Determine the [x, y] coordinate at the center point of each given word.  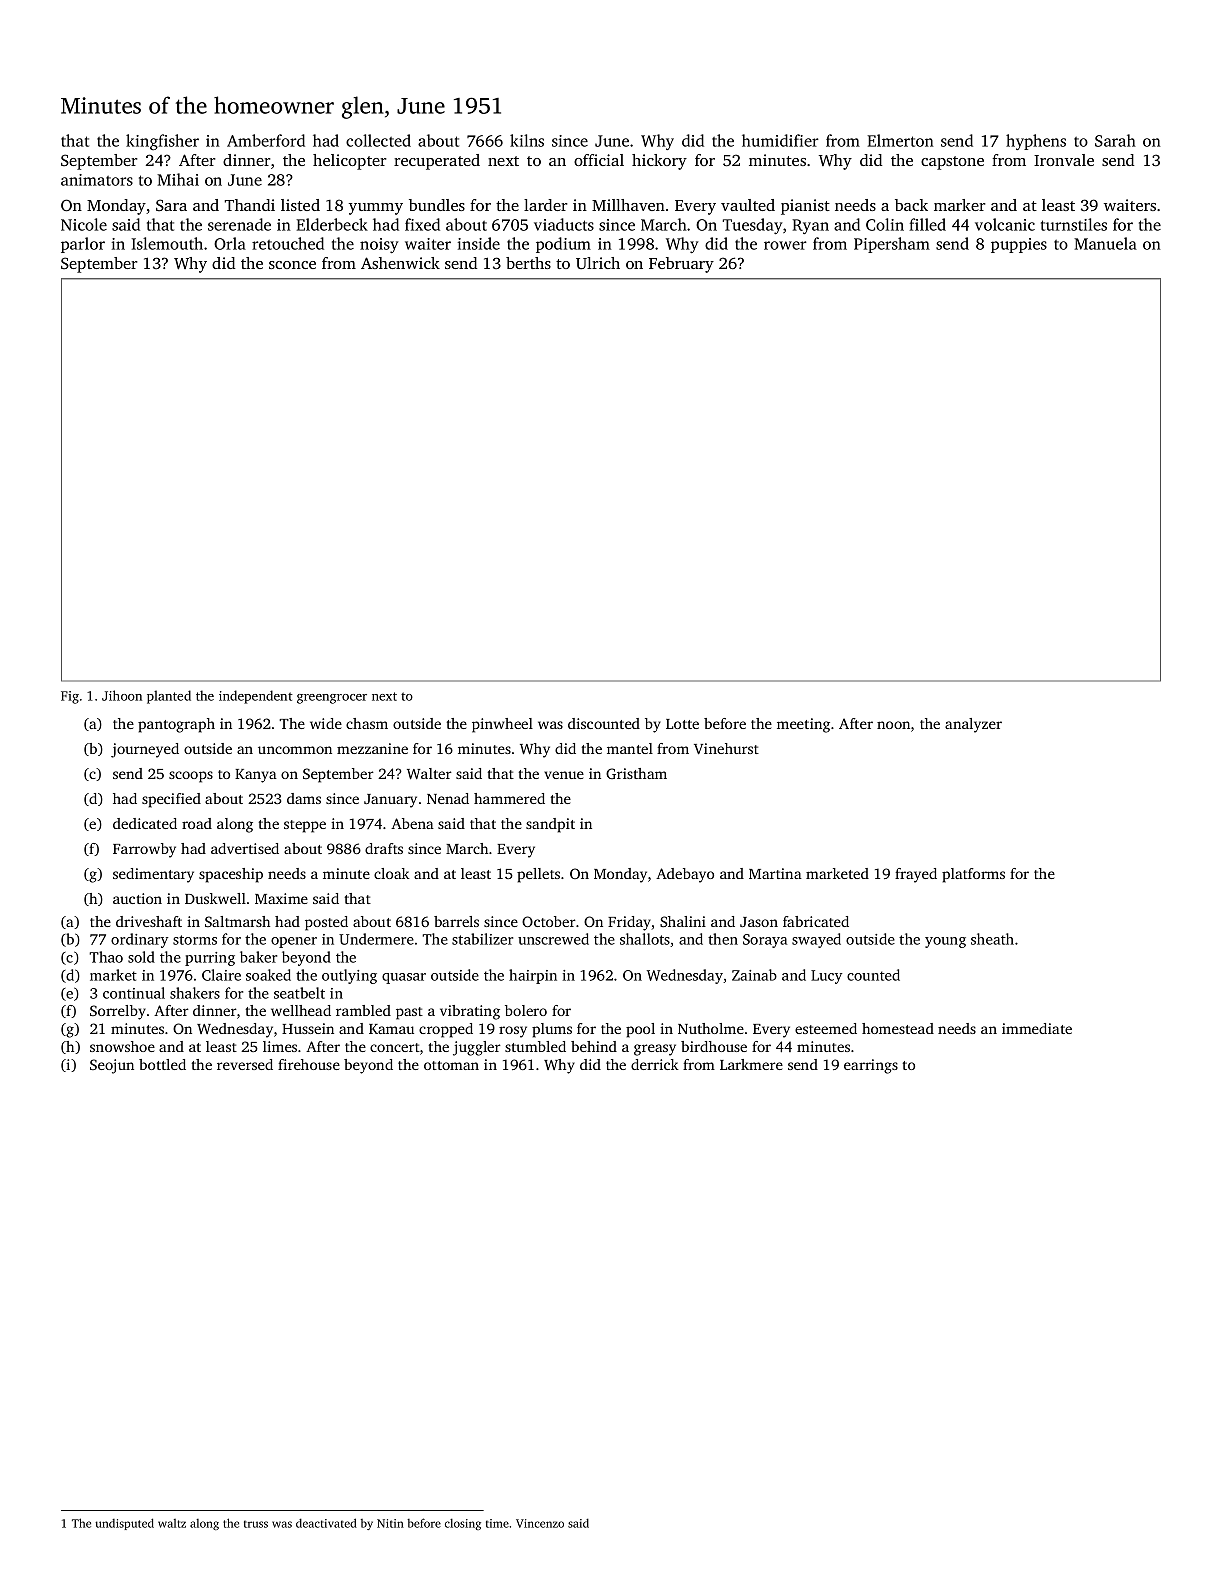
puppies [1019, 245]
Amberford [266, 140]
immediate [1037, 1028]
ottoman [451, 1065]
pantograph [176, 725]
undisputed [124, 1524]
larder [546, 205]
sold [141, 957]
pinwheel [502, 725]
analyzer [973, 725]
